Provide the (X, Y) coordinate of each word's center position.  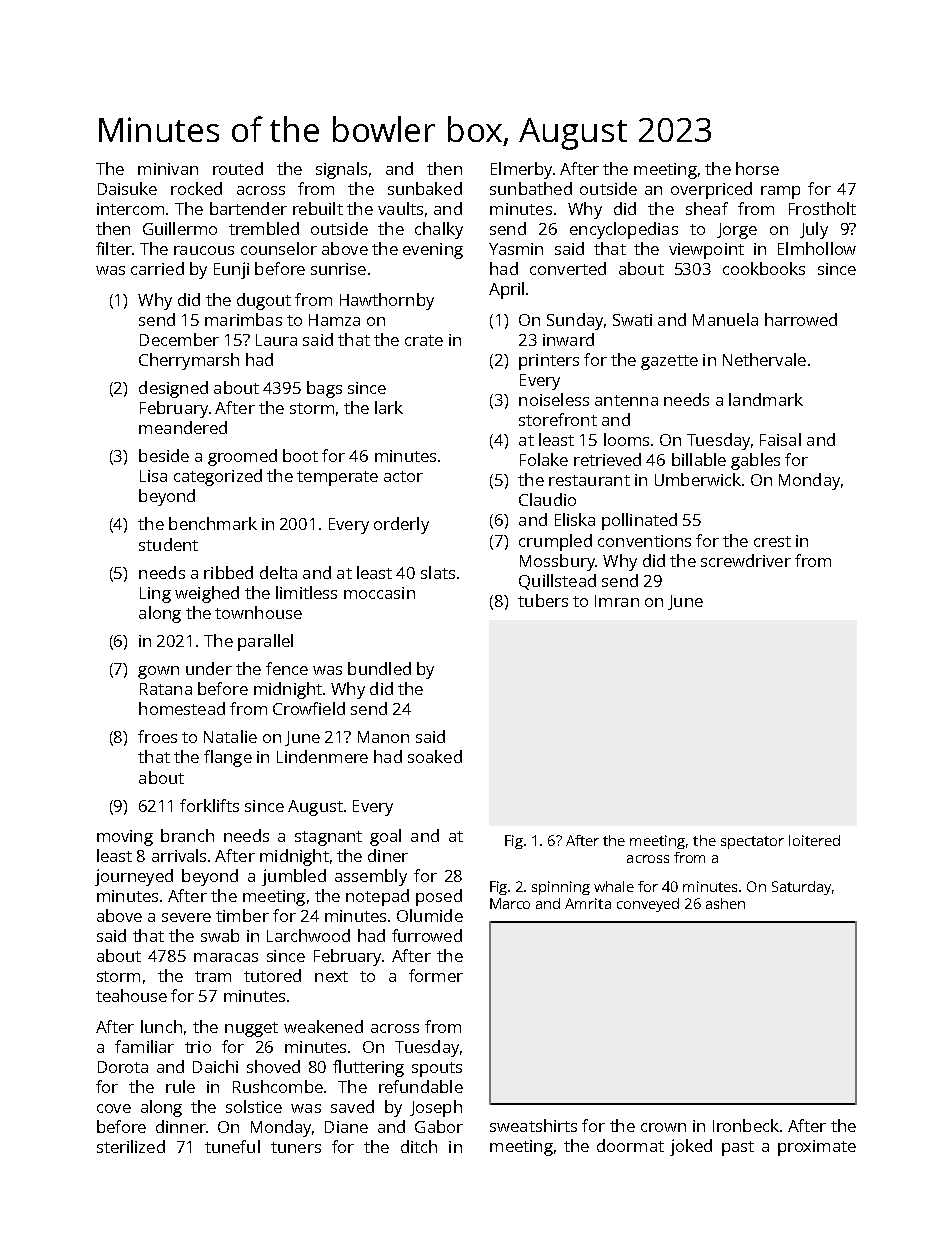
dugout (264, 301)
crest (772, 541)
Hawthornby (387, 301)
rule (180, 1086)
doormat (630, 1145)
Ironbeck (746, 1125)
